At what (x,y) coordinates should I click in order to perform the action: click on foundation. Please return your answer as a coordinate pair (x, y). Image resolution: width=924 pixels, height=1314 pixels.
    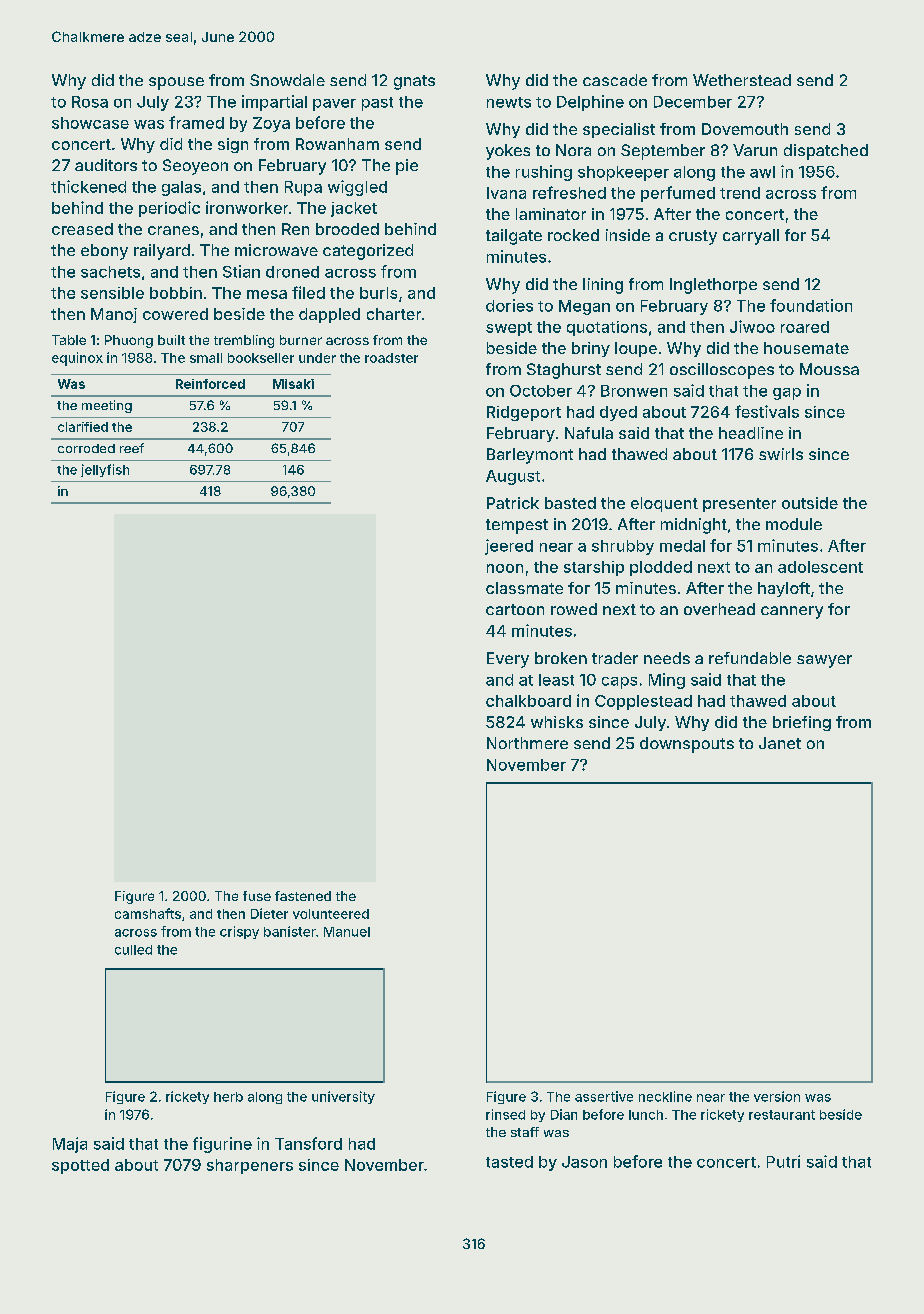
    Looking at the image, I should click on (811, 305).
